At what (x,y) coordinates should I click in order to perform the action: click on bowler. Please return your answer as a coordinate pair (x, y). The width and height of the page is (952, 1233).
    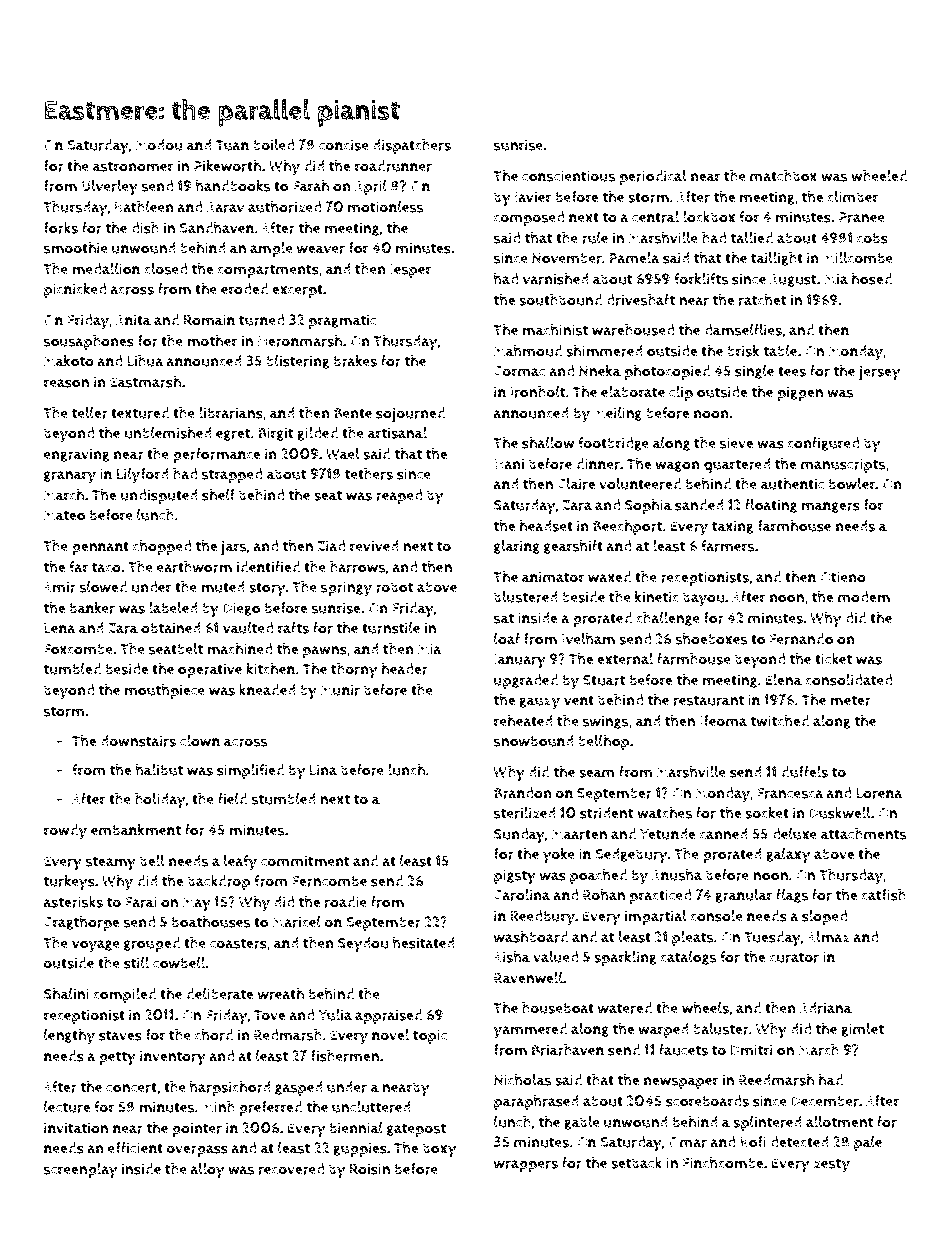
    Looking at the image, I should click on (852, 484).
